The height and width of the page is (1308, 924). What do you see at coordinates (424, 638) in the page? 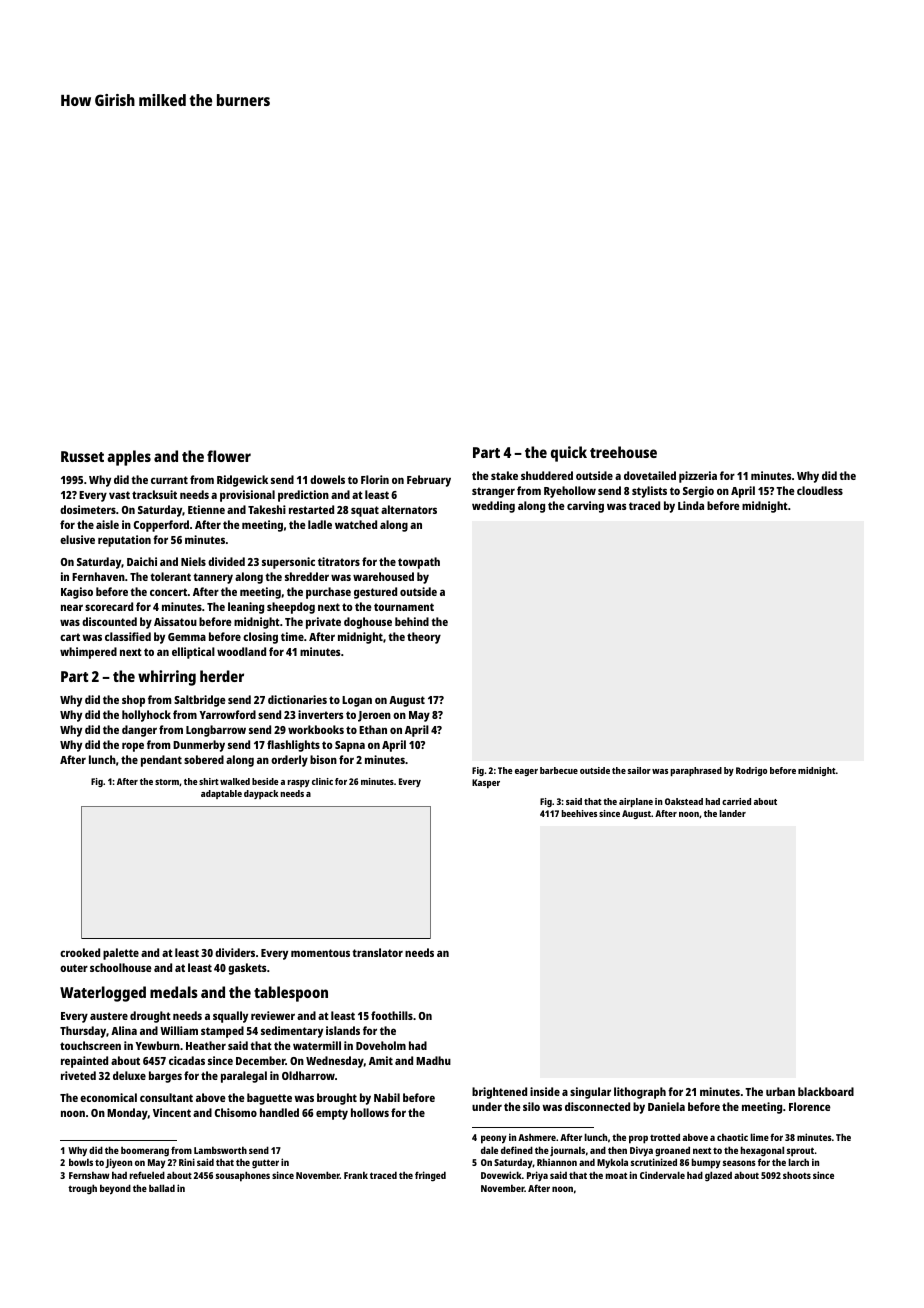
I see `theory` at bounding box center [424, 638].
